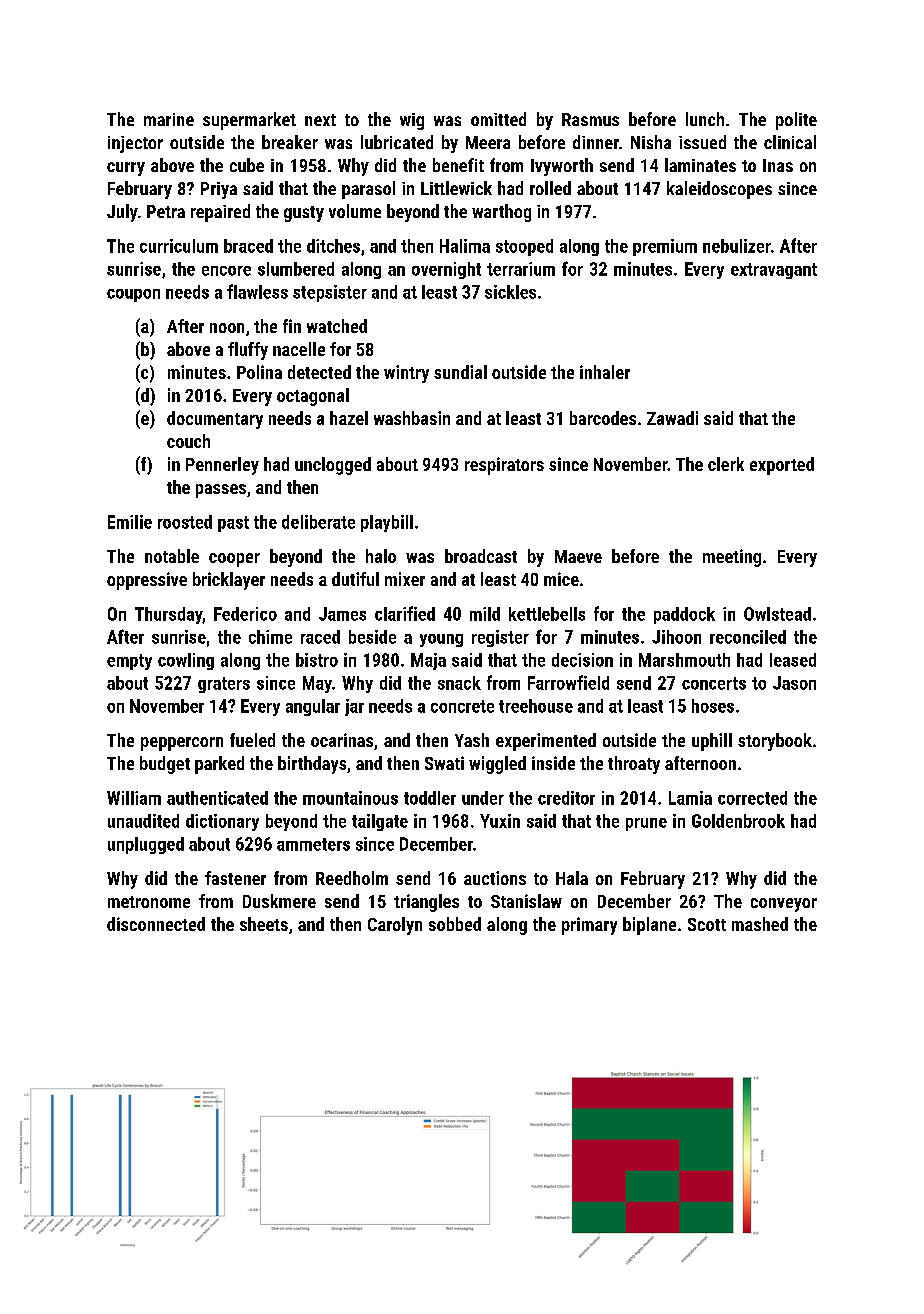 The width and height of the screenshot is (924, 1314). Describe the element at coordinates (603, 418) in the screenshot. I see `barcodes` at that location.
